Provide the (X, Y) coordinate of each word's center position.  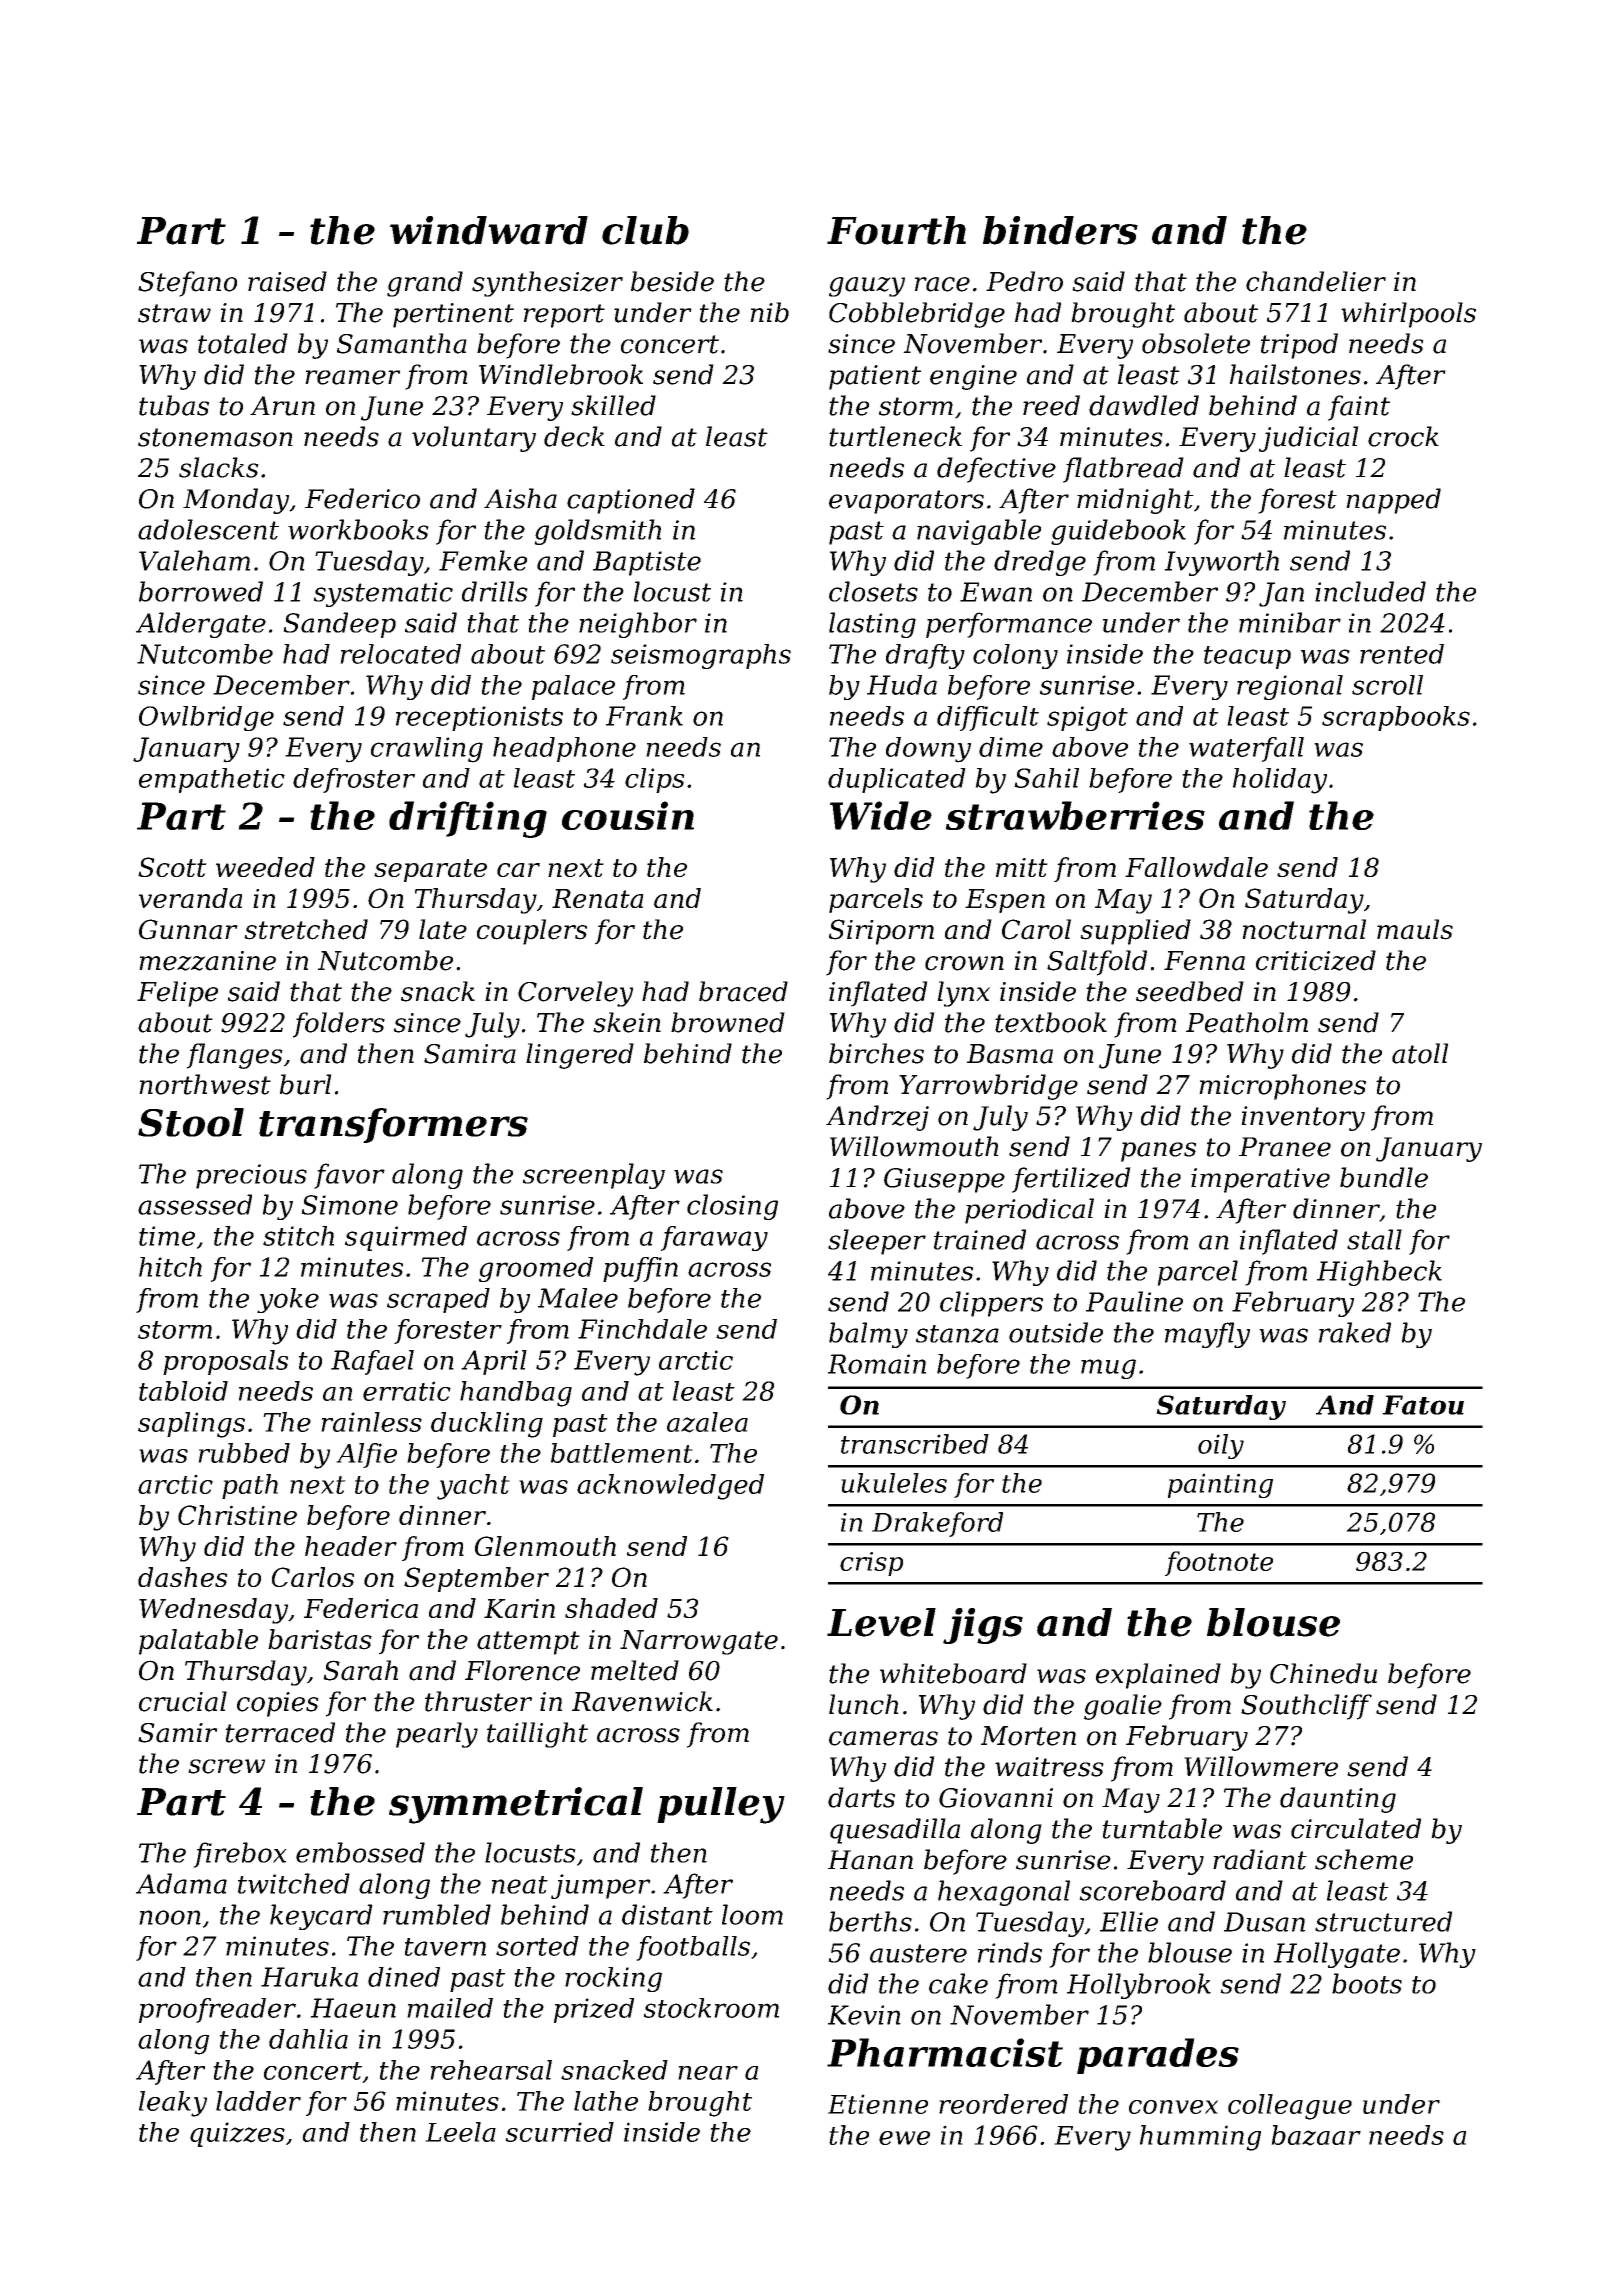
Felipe (177, 994)
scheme (1364, 1859)
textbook (1051, 1022)
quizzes (237, 2134)
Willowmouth (914, 1146)
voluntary (474, 439)
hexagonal (1004, 1893)
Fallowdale (1196, 867)
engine (973, 377)
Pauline (1134, 1301)
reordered (1003, 2104)
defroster (354, 780)
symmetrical (516, 1805)
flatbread (1123, 470)
